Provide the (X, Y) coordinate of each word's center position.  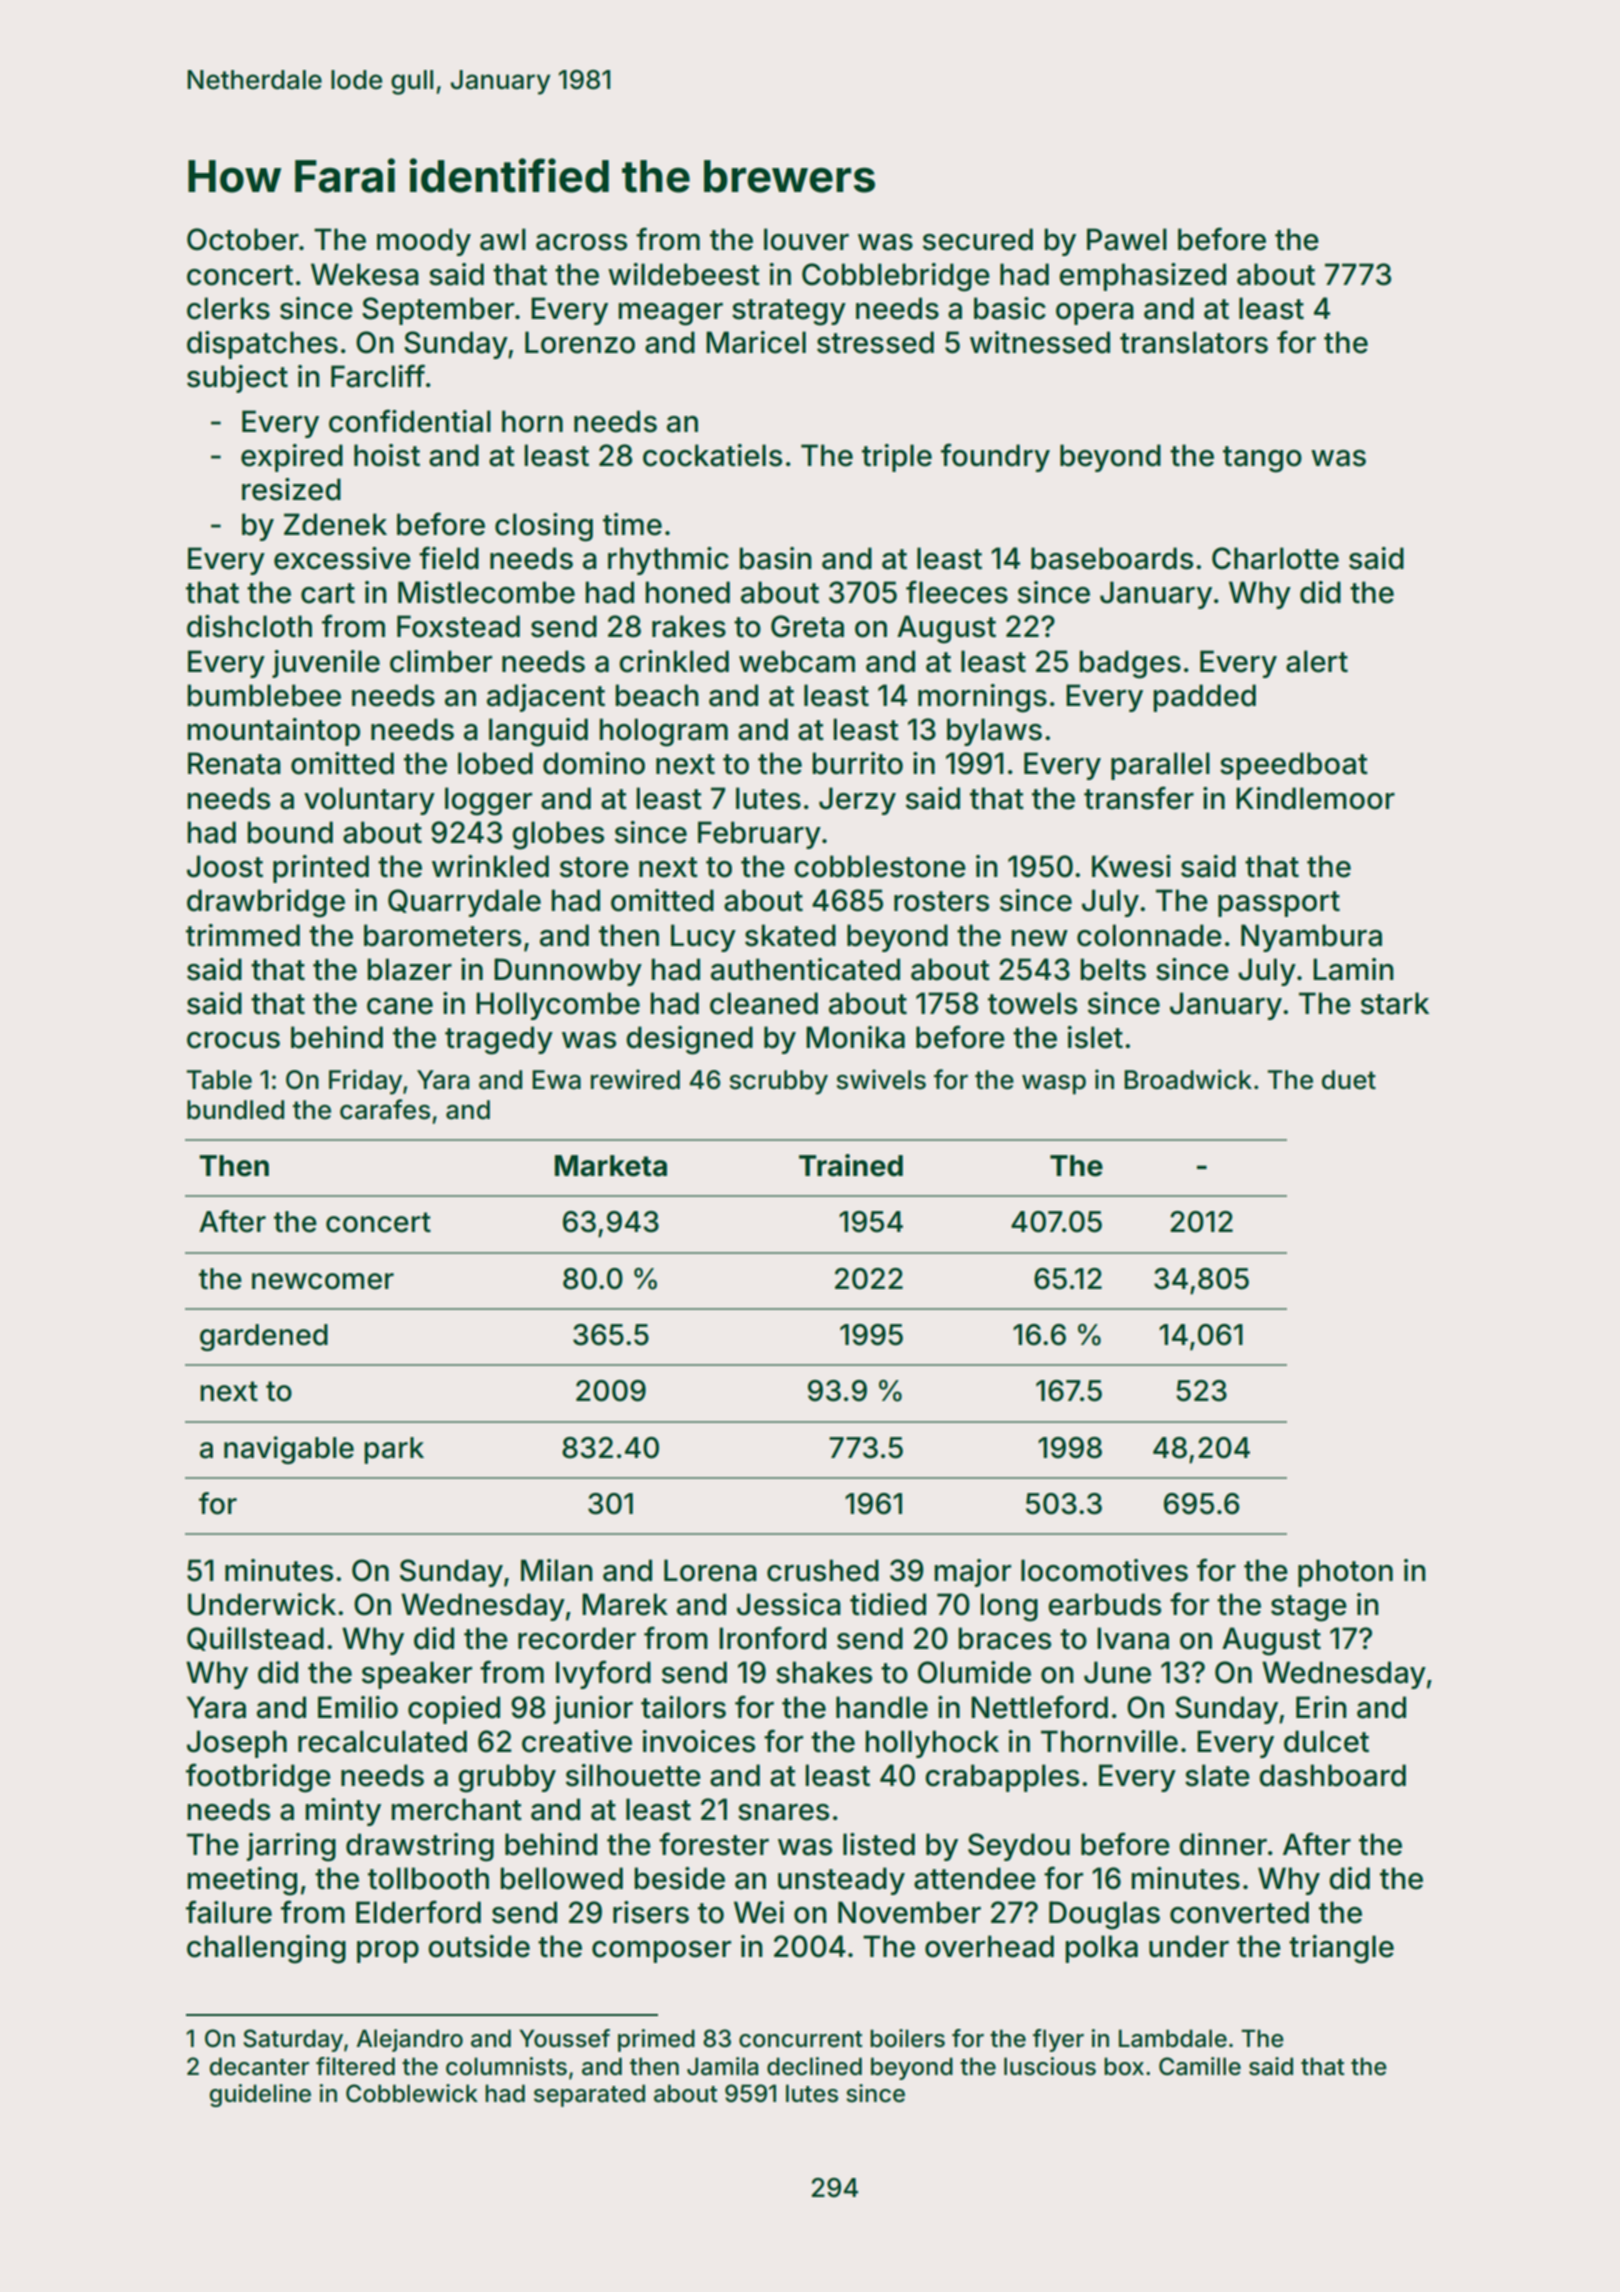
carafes (385, 1109)
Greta (807, 626)
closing (544, 527)
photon (1345, 1573)
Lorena (710, 1570)
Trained (851, 1165)
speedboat (1294, 766)
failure (229, 1912)
